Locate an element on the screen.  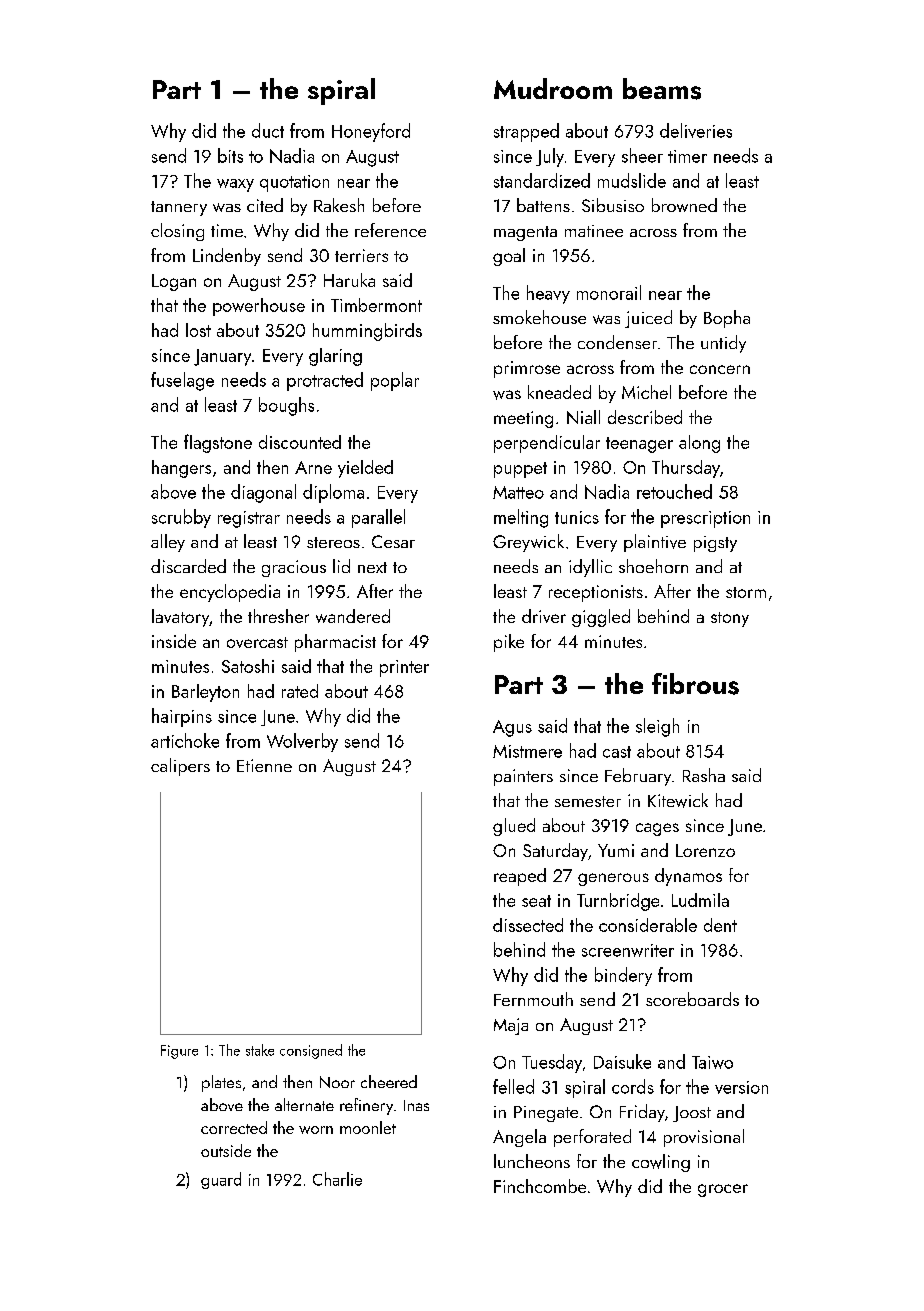
grocer is located at coordinates (723, 1190).
